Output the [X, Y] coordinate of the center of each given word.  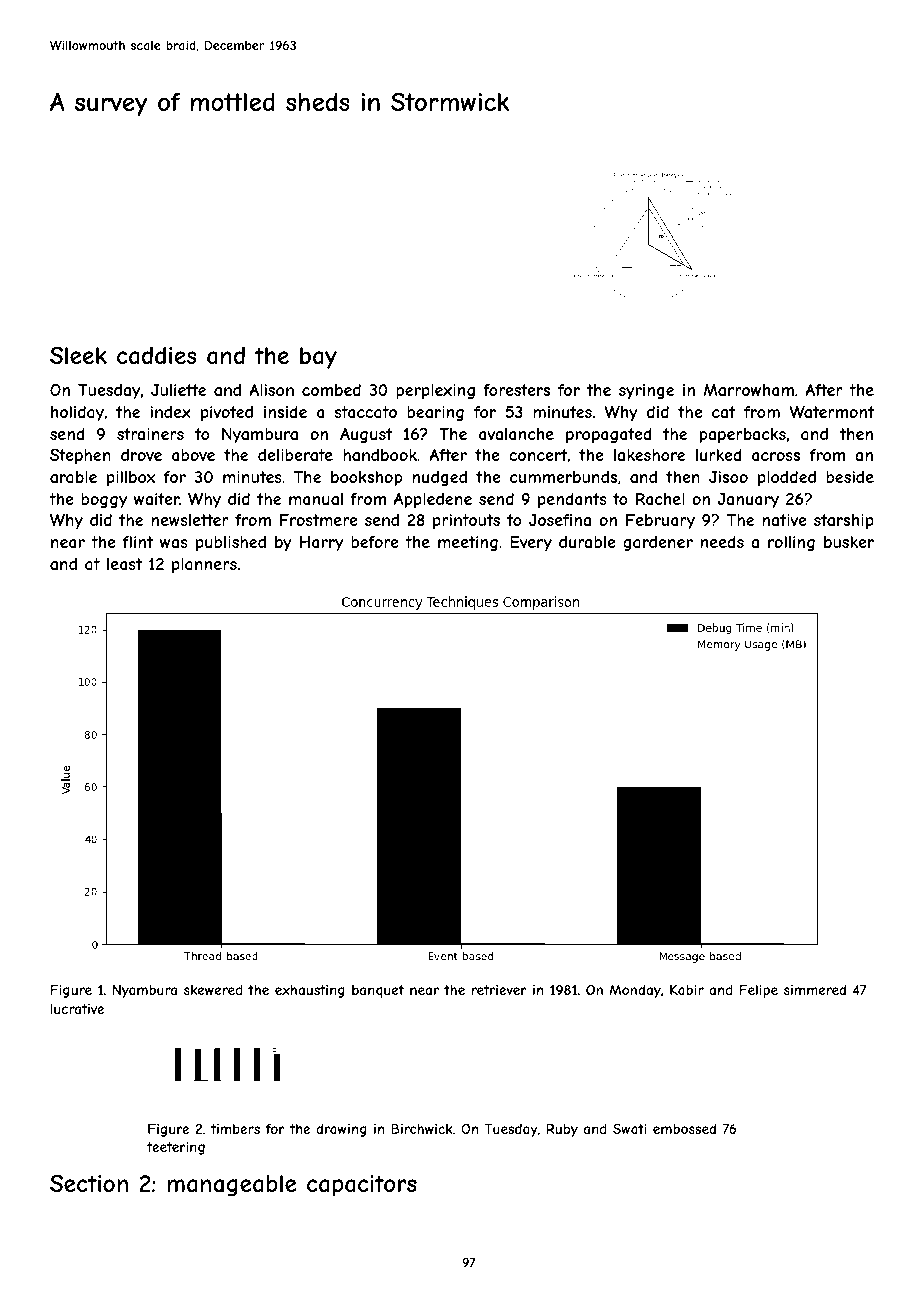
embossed [684, 1129]
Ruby [562, 1130]
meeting [468, 543]
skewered [213, 990]
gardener [658, 543]
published [231, 543]
